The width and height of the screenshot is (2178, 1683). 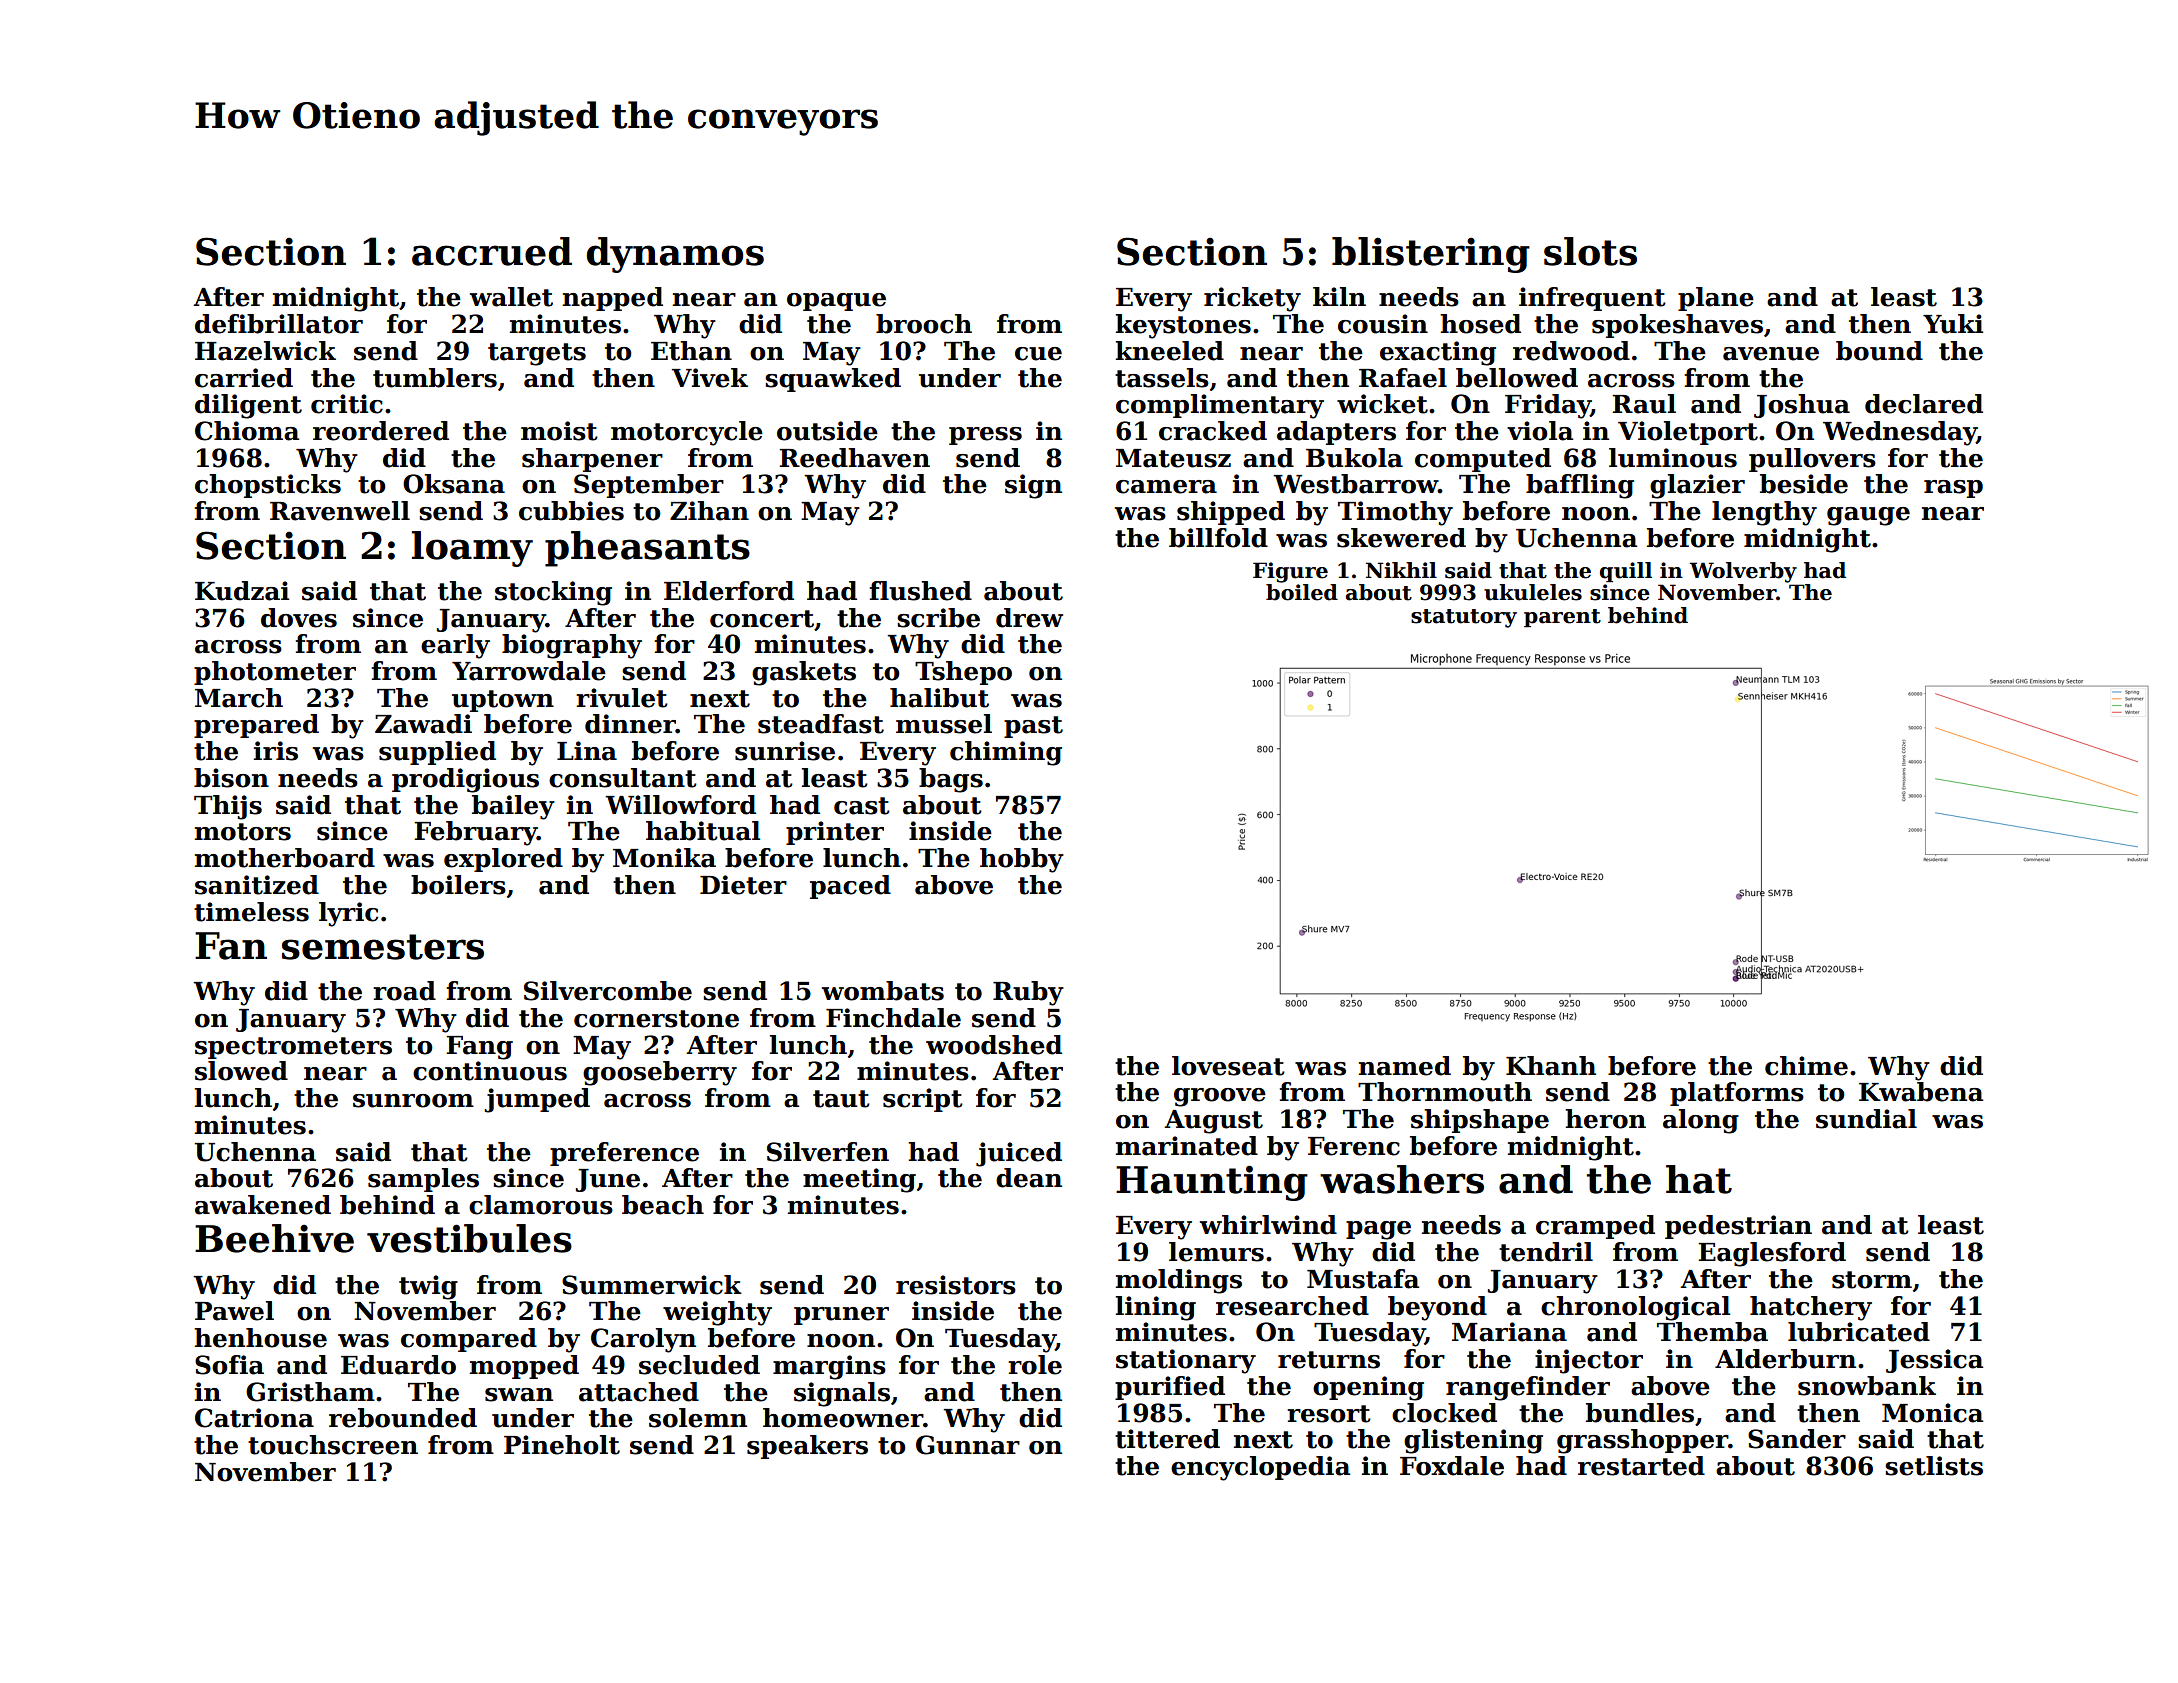 I want to click on Gristham, so click(x=310, y=1392).
